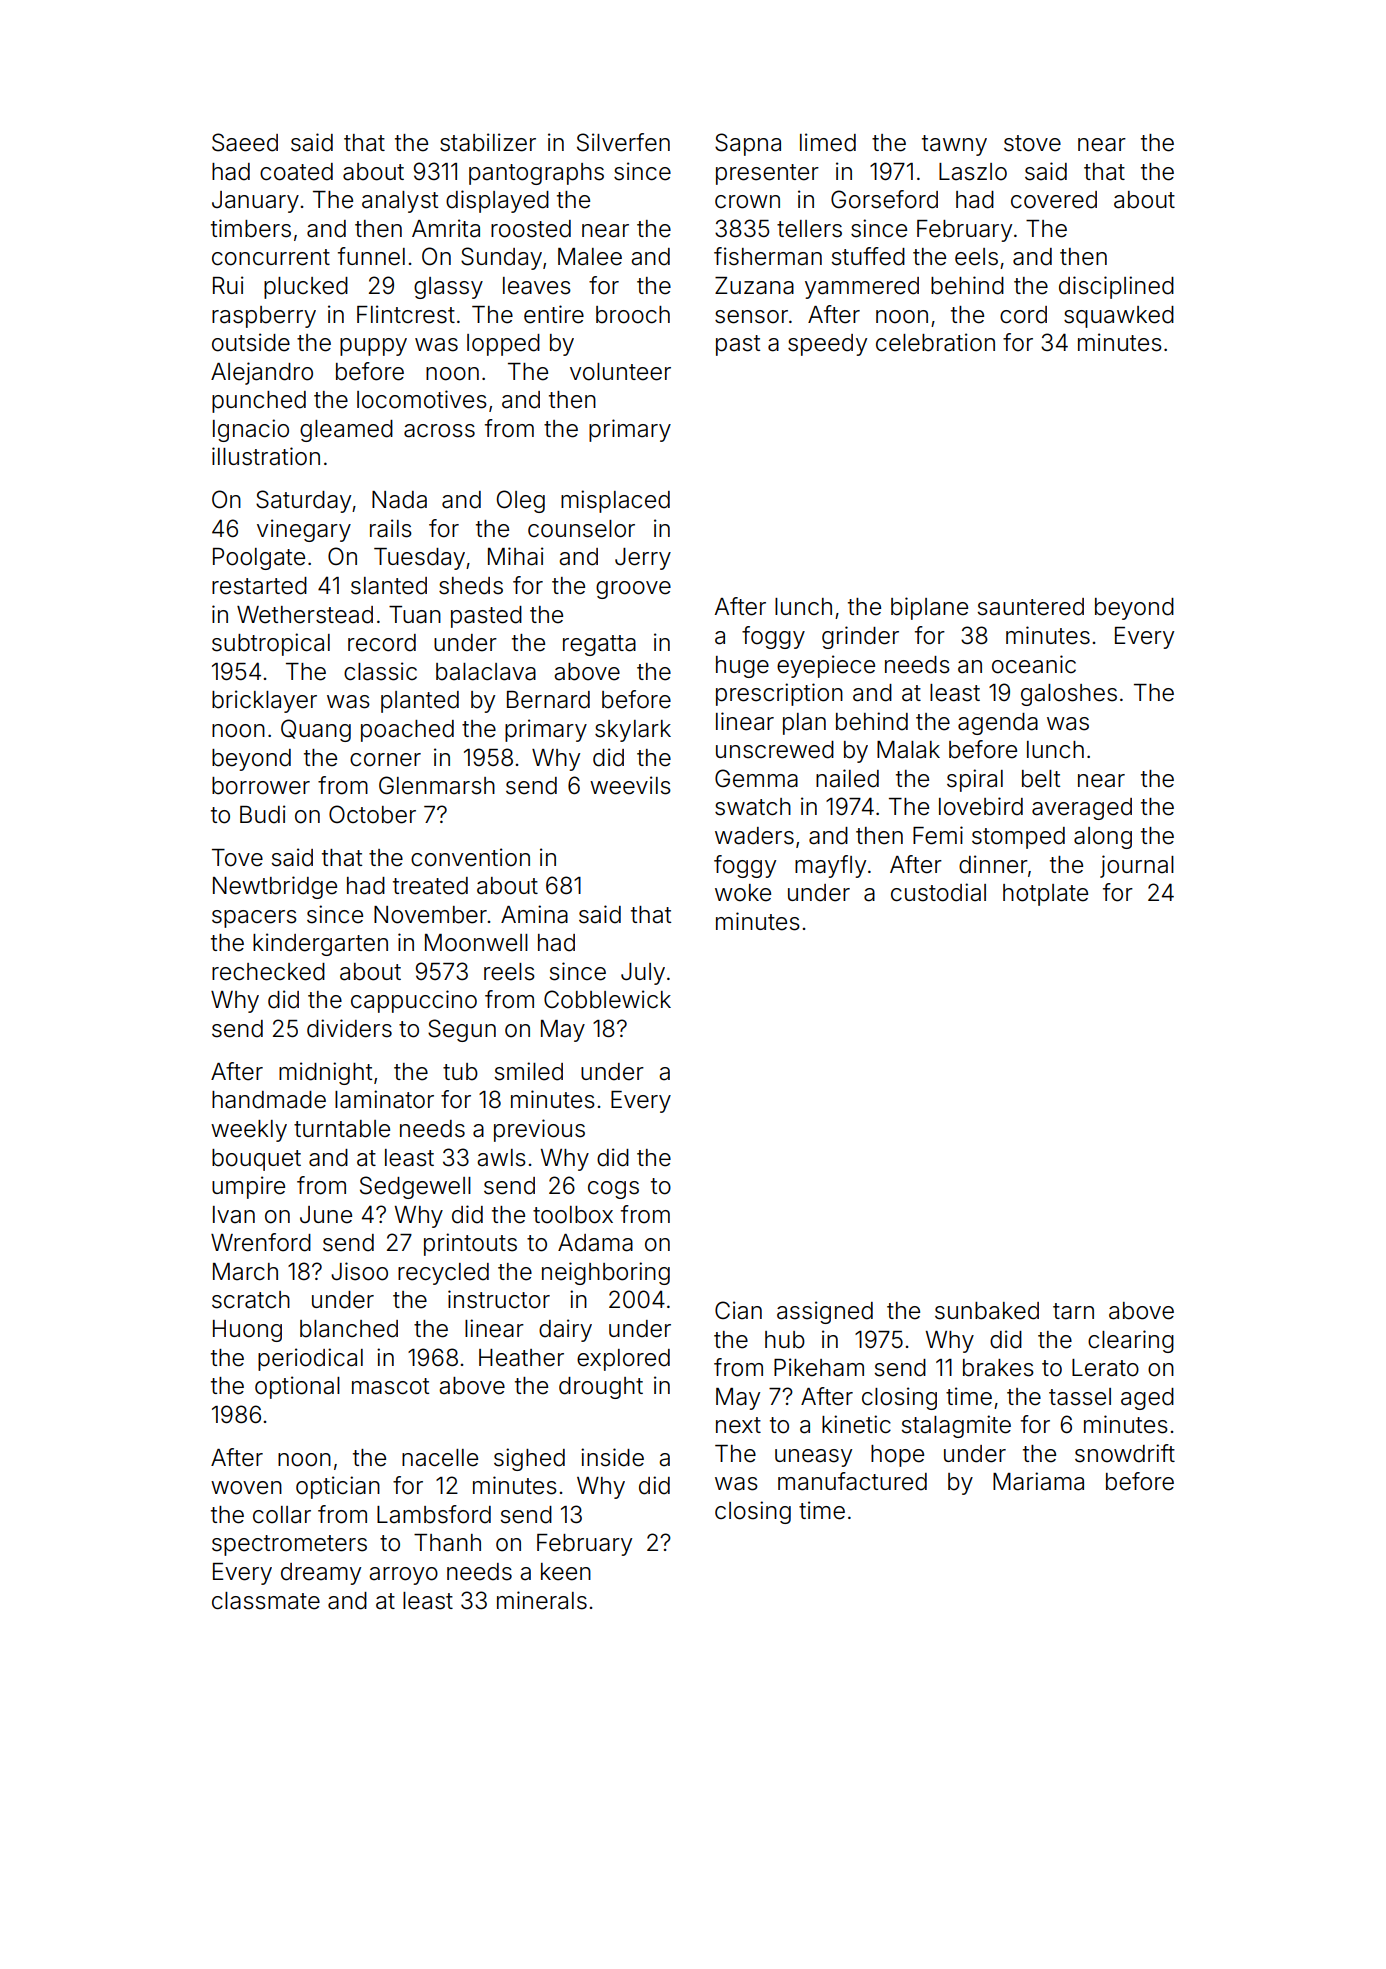 Image resolution: width=1386 pixels, height=1969 pixels. Describe the element at coordinates (228, 285) in the screenshot. I see `Rui` at that location.
